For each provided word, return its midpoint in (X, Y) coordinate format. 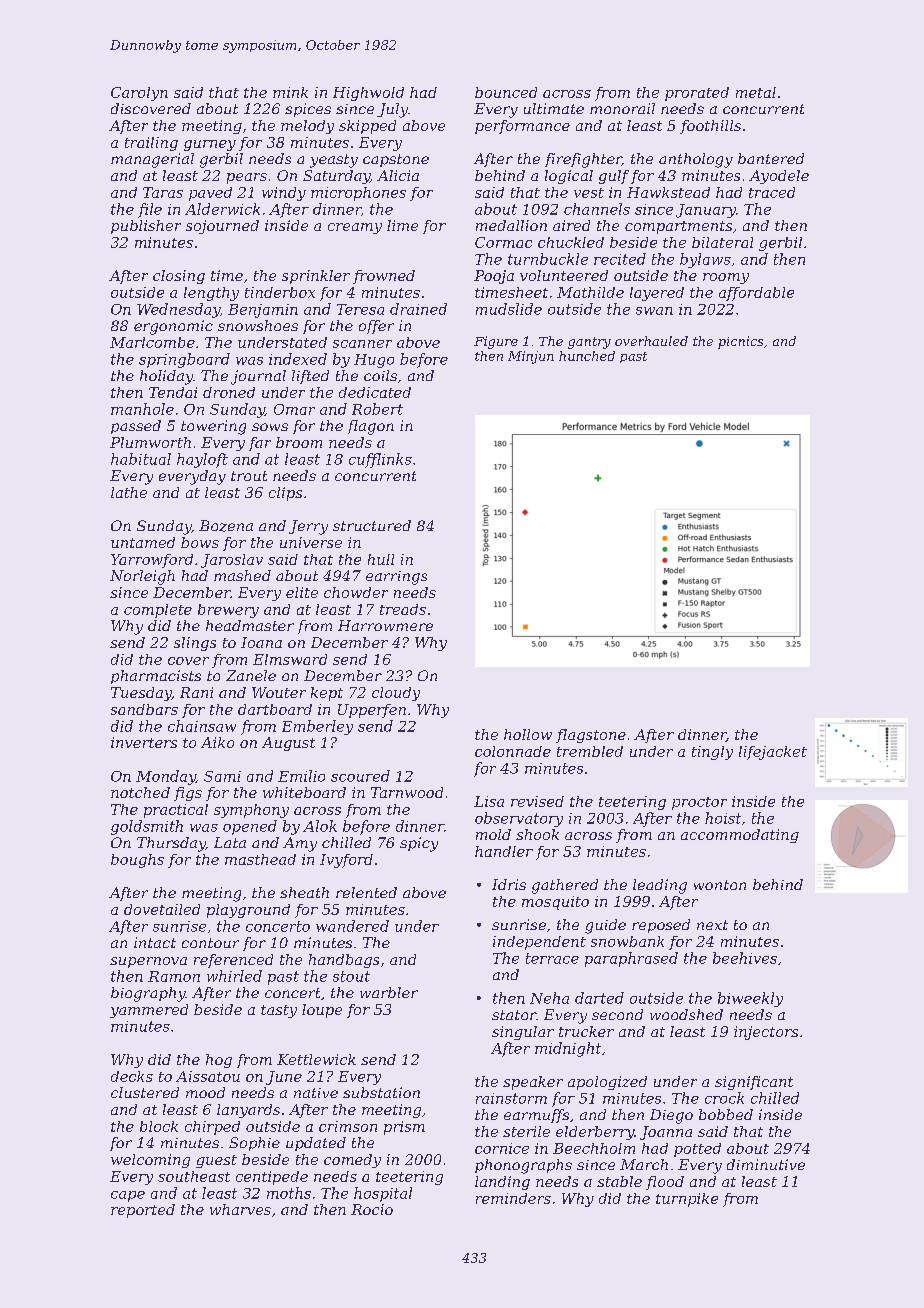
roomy (726, 278)
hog (219, 1061)
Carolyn (139, 94)
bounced (506, 92)
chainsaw (202, 726)
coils (380, 375)
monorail (622, 108)
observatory (519, 819)
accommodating (740, 836)
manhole (142, 409)
